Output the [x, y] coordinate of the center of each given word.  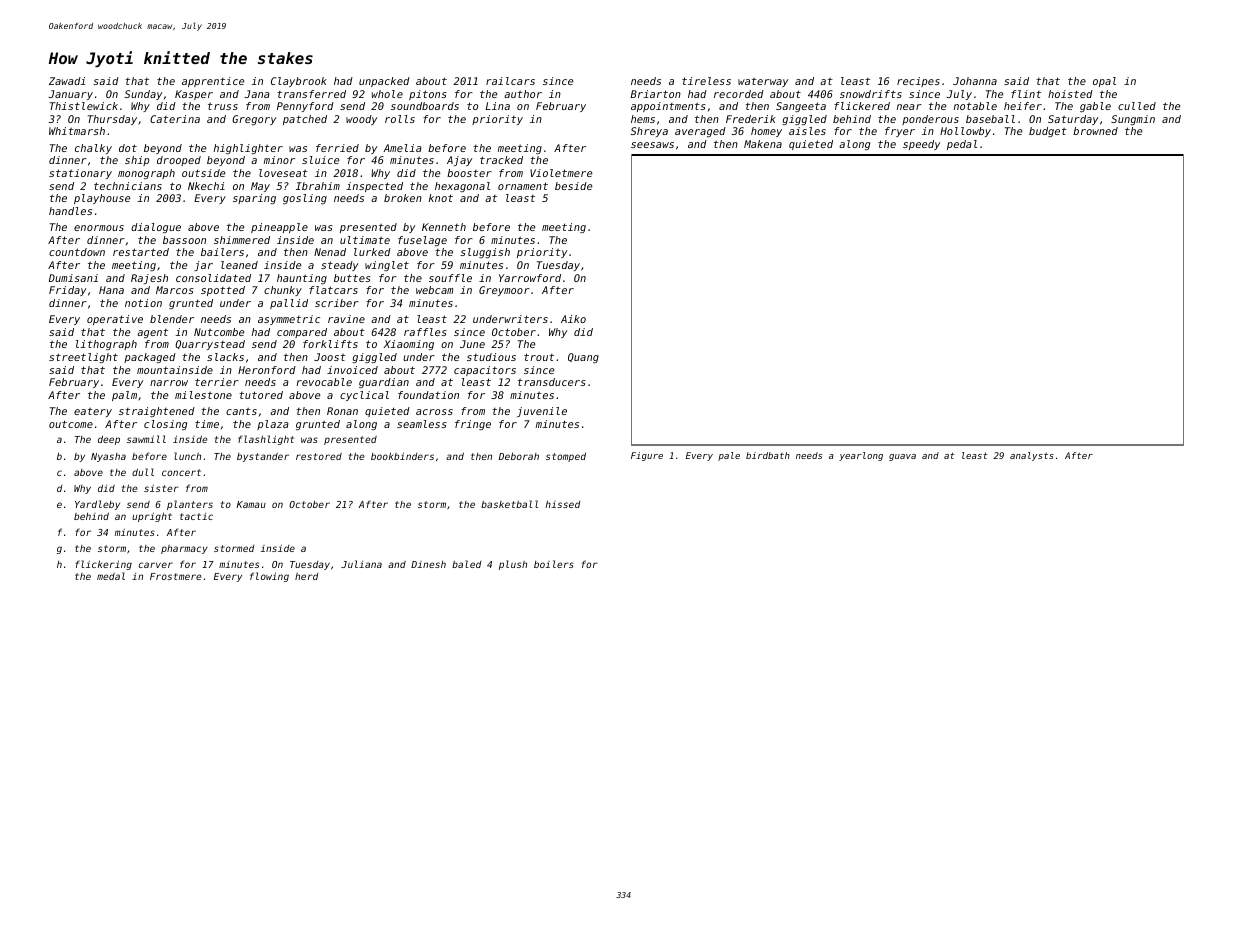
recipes [918, 82]
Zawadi [67, 81]
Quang [583, 358]
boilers [554, 564]
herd [307, 576]
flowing [269, 577]
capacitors [485, 371]
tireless [706, 81]
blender [172, 319]
